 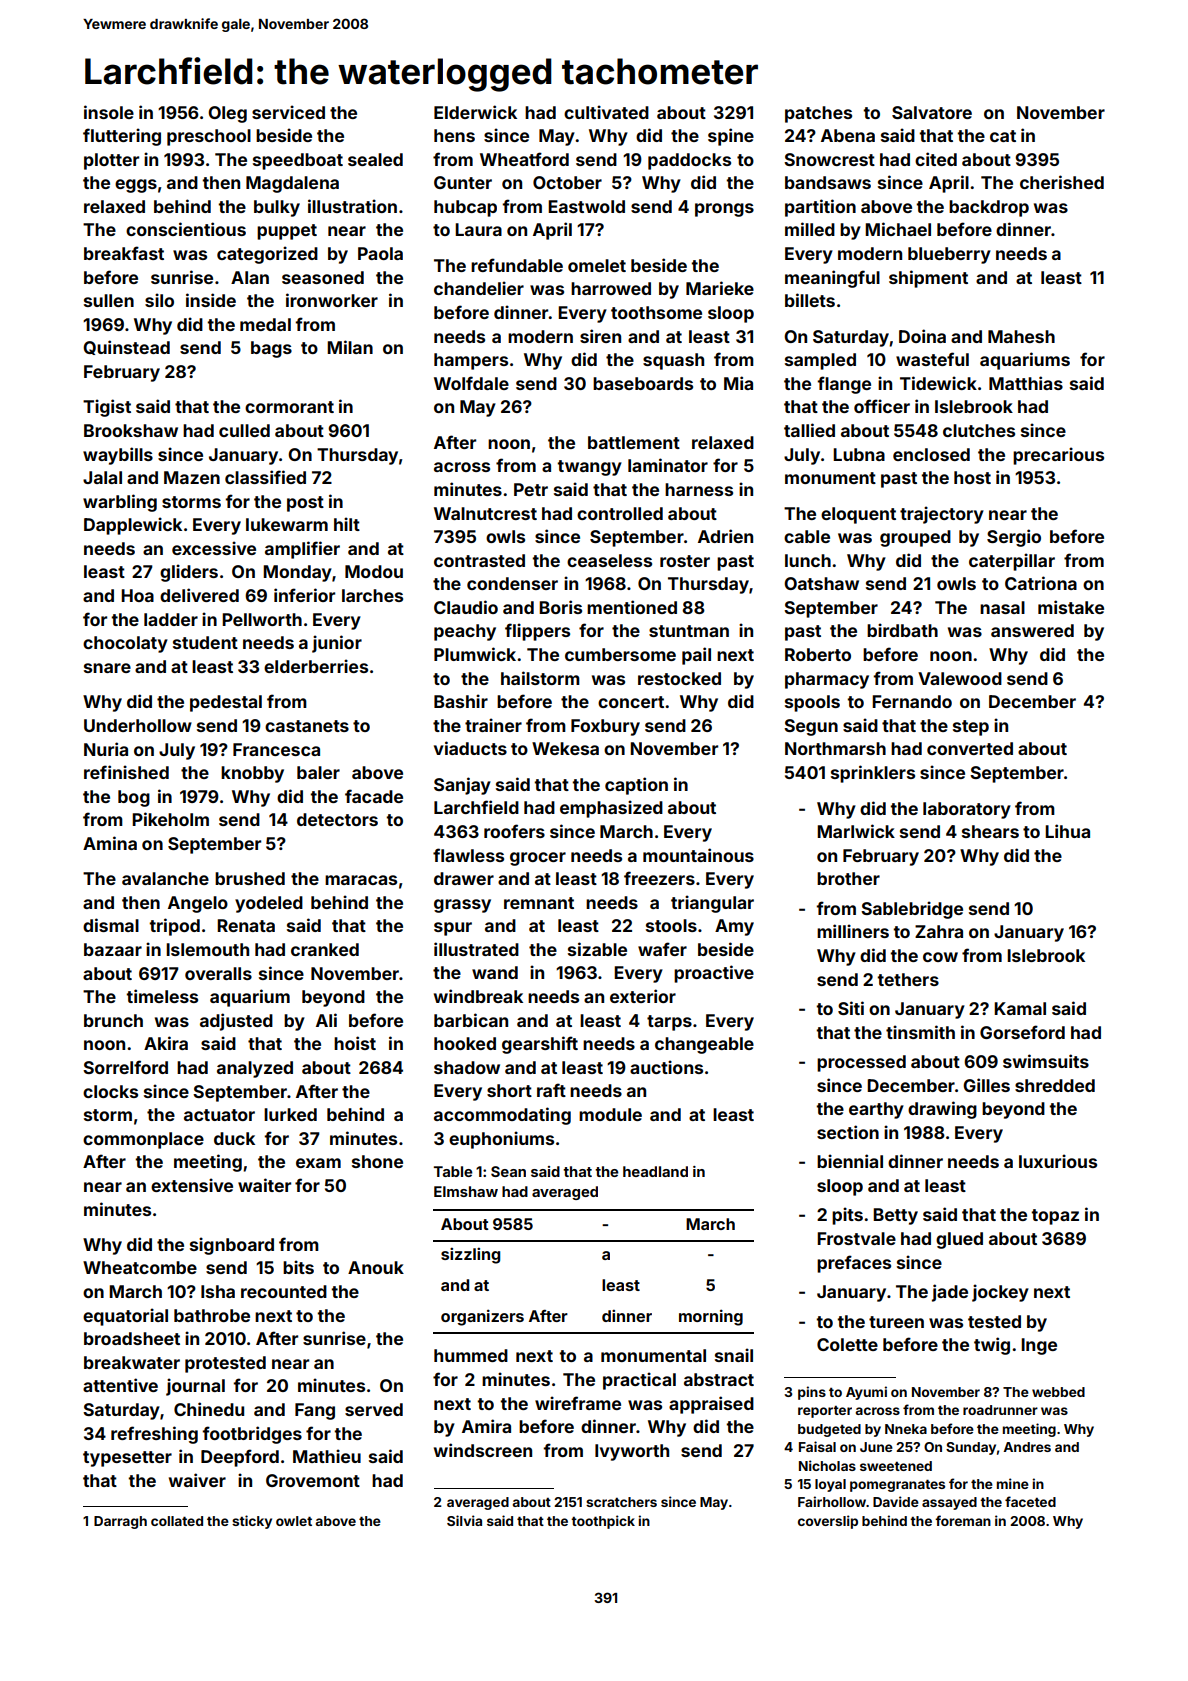 What do you see at coordinates (861, 1063) in the page?
I see `processed` at bounding box center [861, 1063].
